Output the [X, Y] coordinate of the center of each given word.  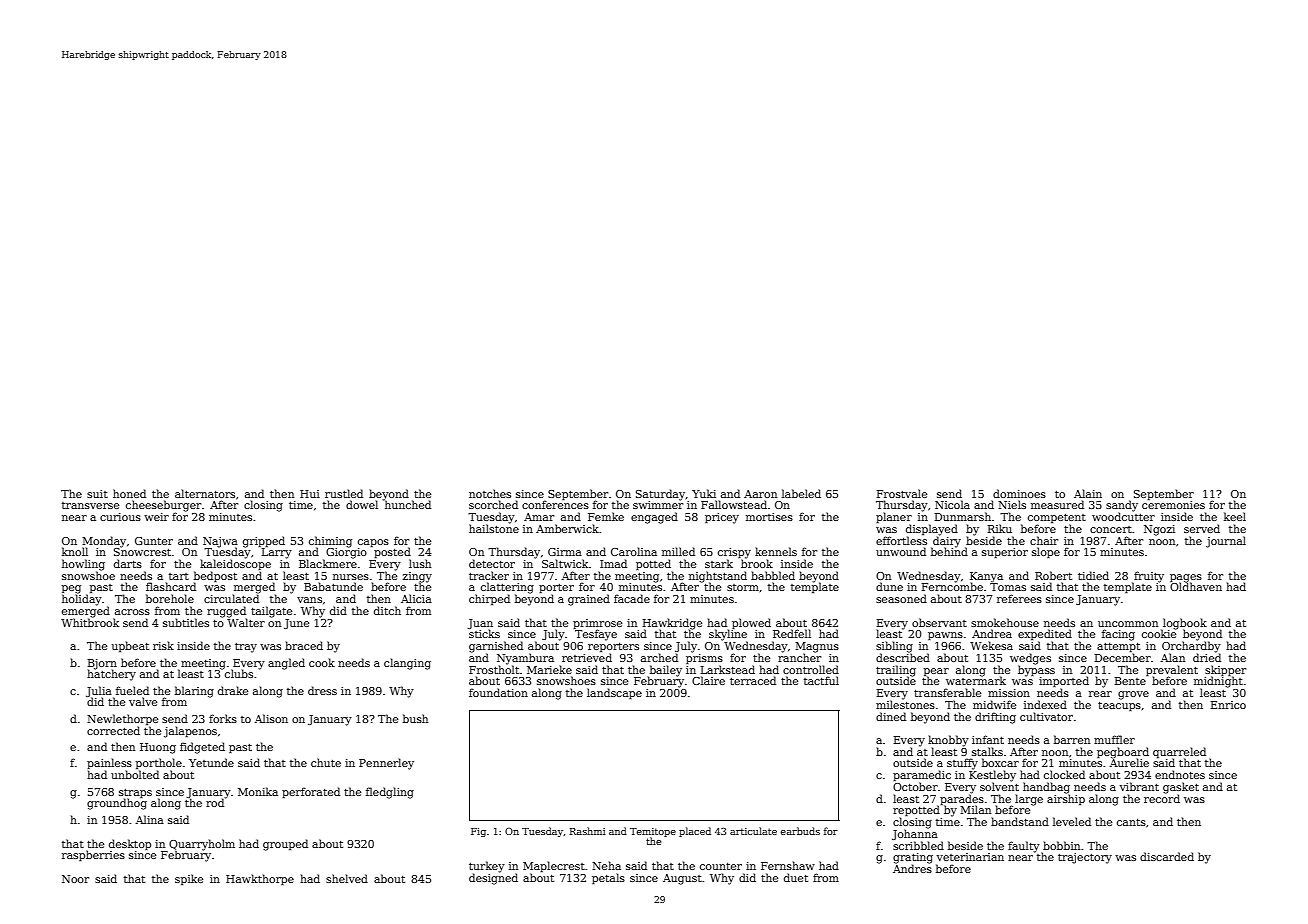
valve [143, 701]
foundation [498, 692]
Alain [1088, 493]
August [682, 879]
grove [1133, 695]
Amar [539, 517]
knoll [75, 551]
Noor [75, 879]
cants [1131, 822]
